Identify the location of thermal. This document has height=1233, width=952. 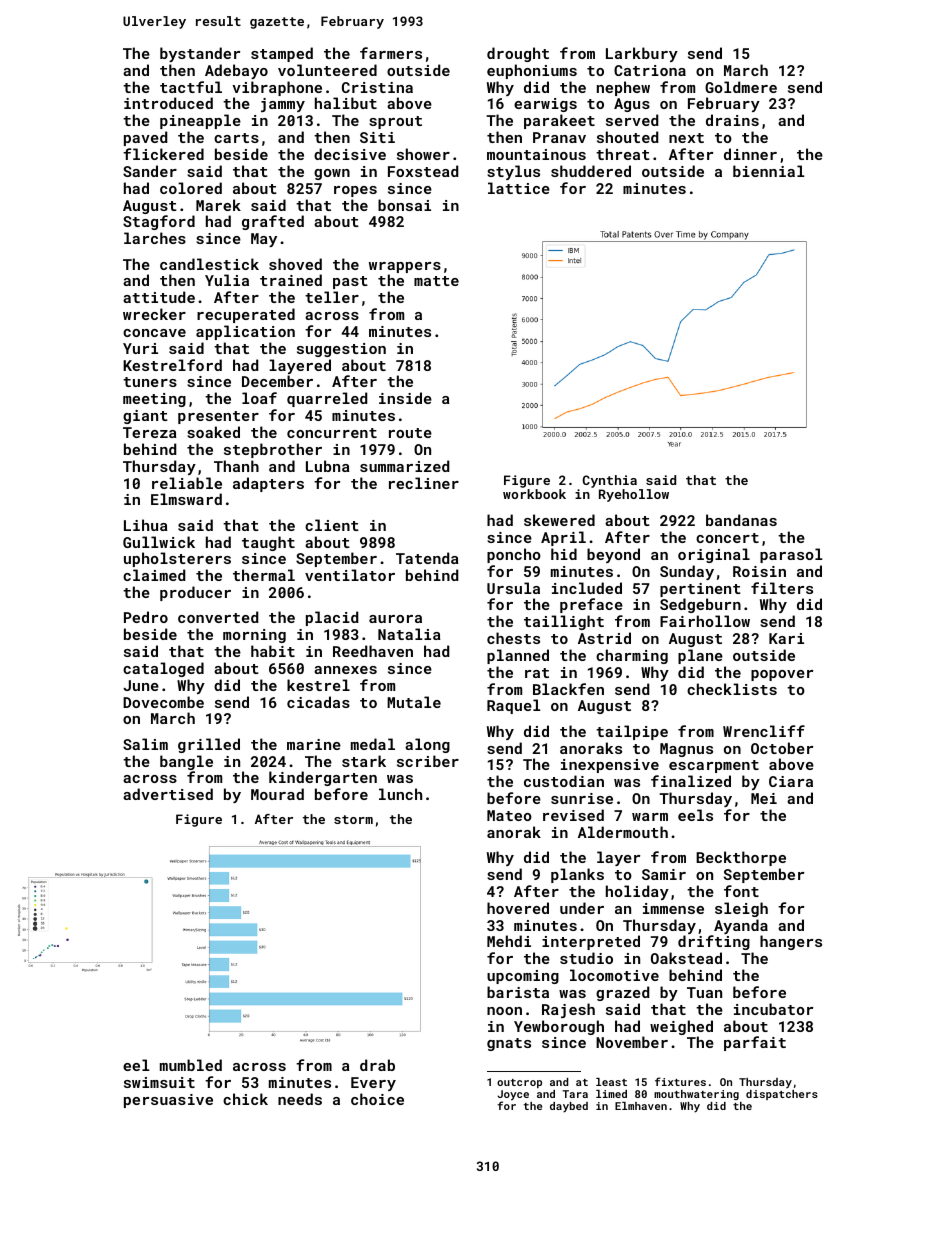
(264, 575).
